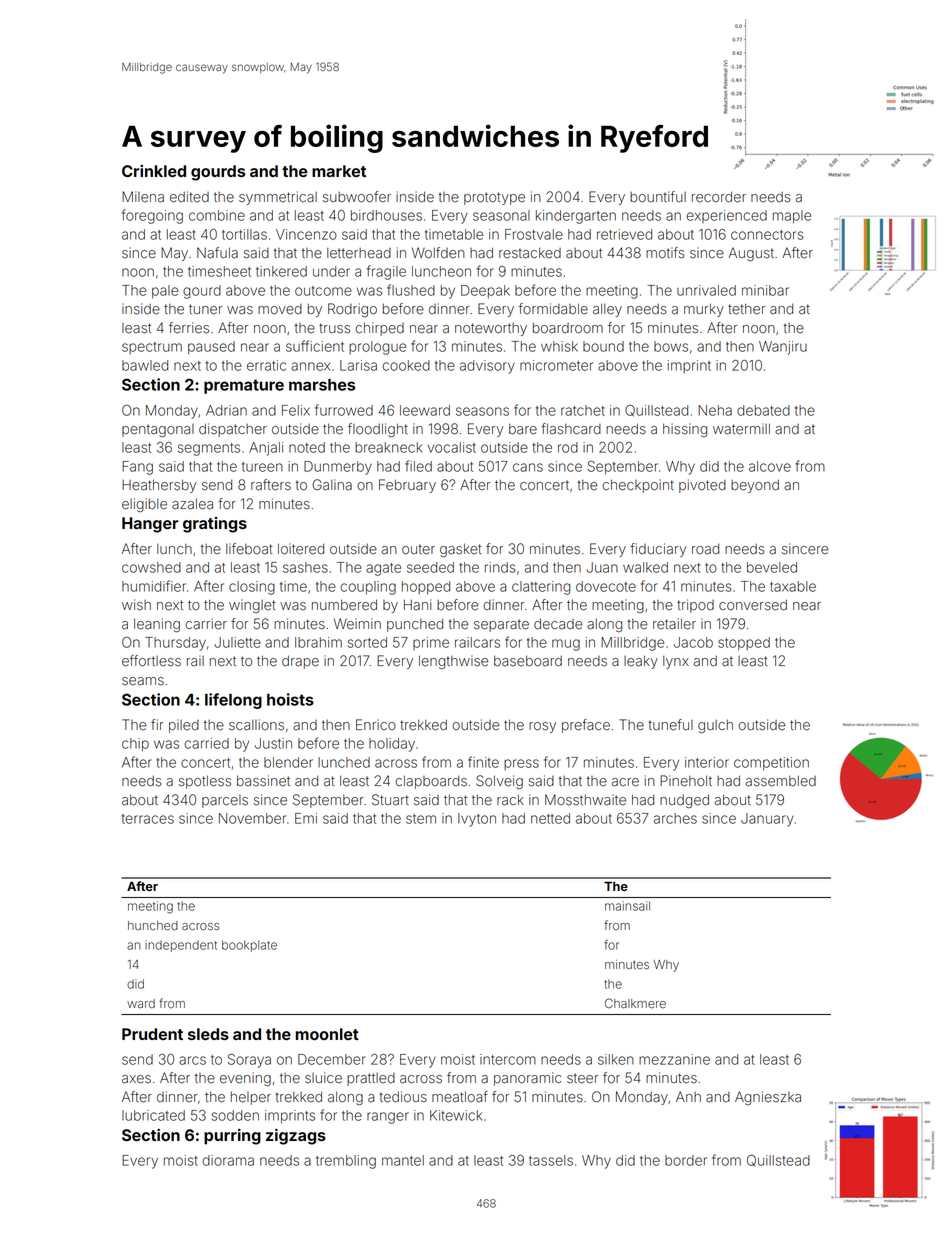  Describe the element at coordinates (339, 171) in the screenshot. I see `market` at that location.
